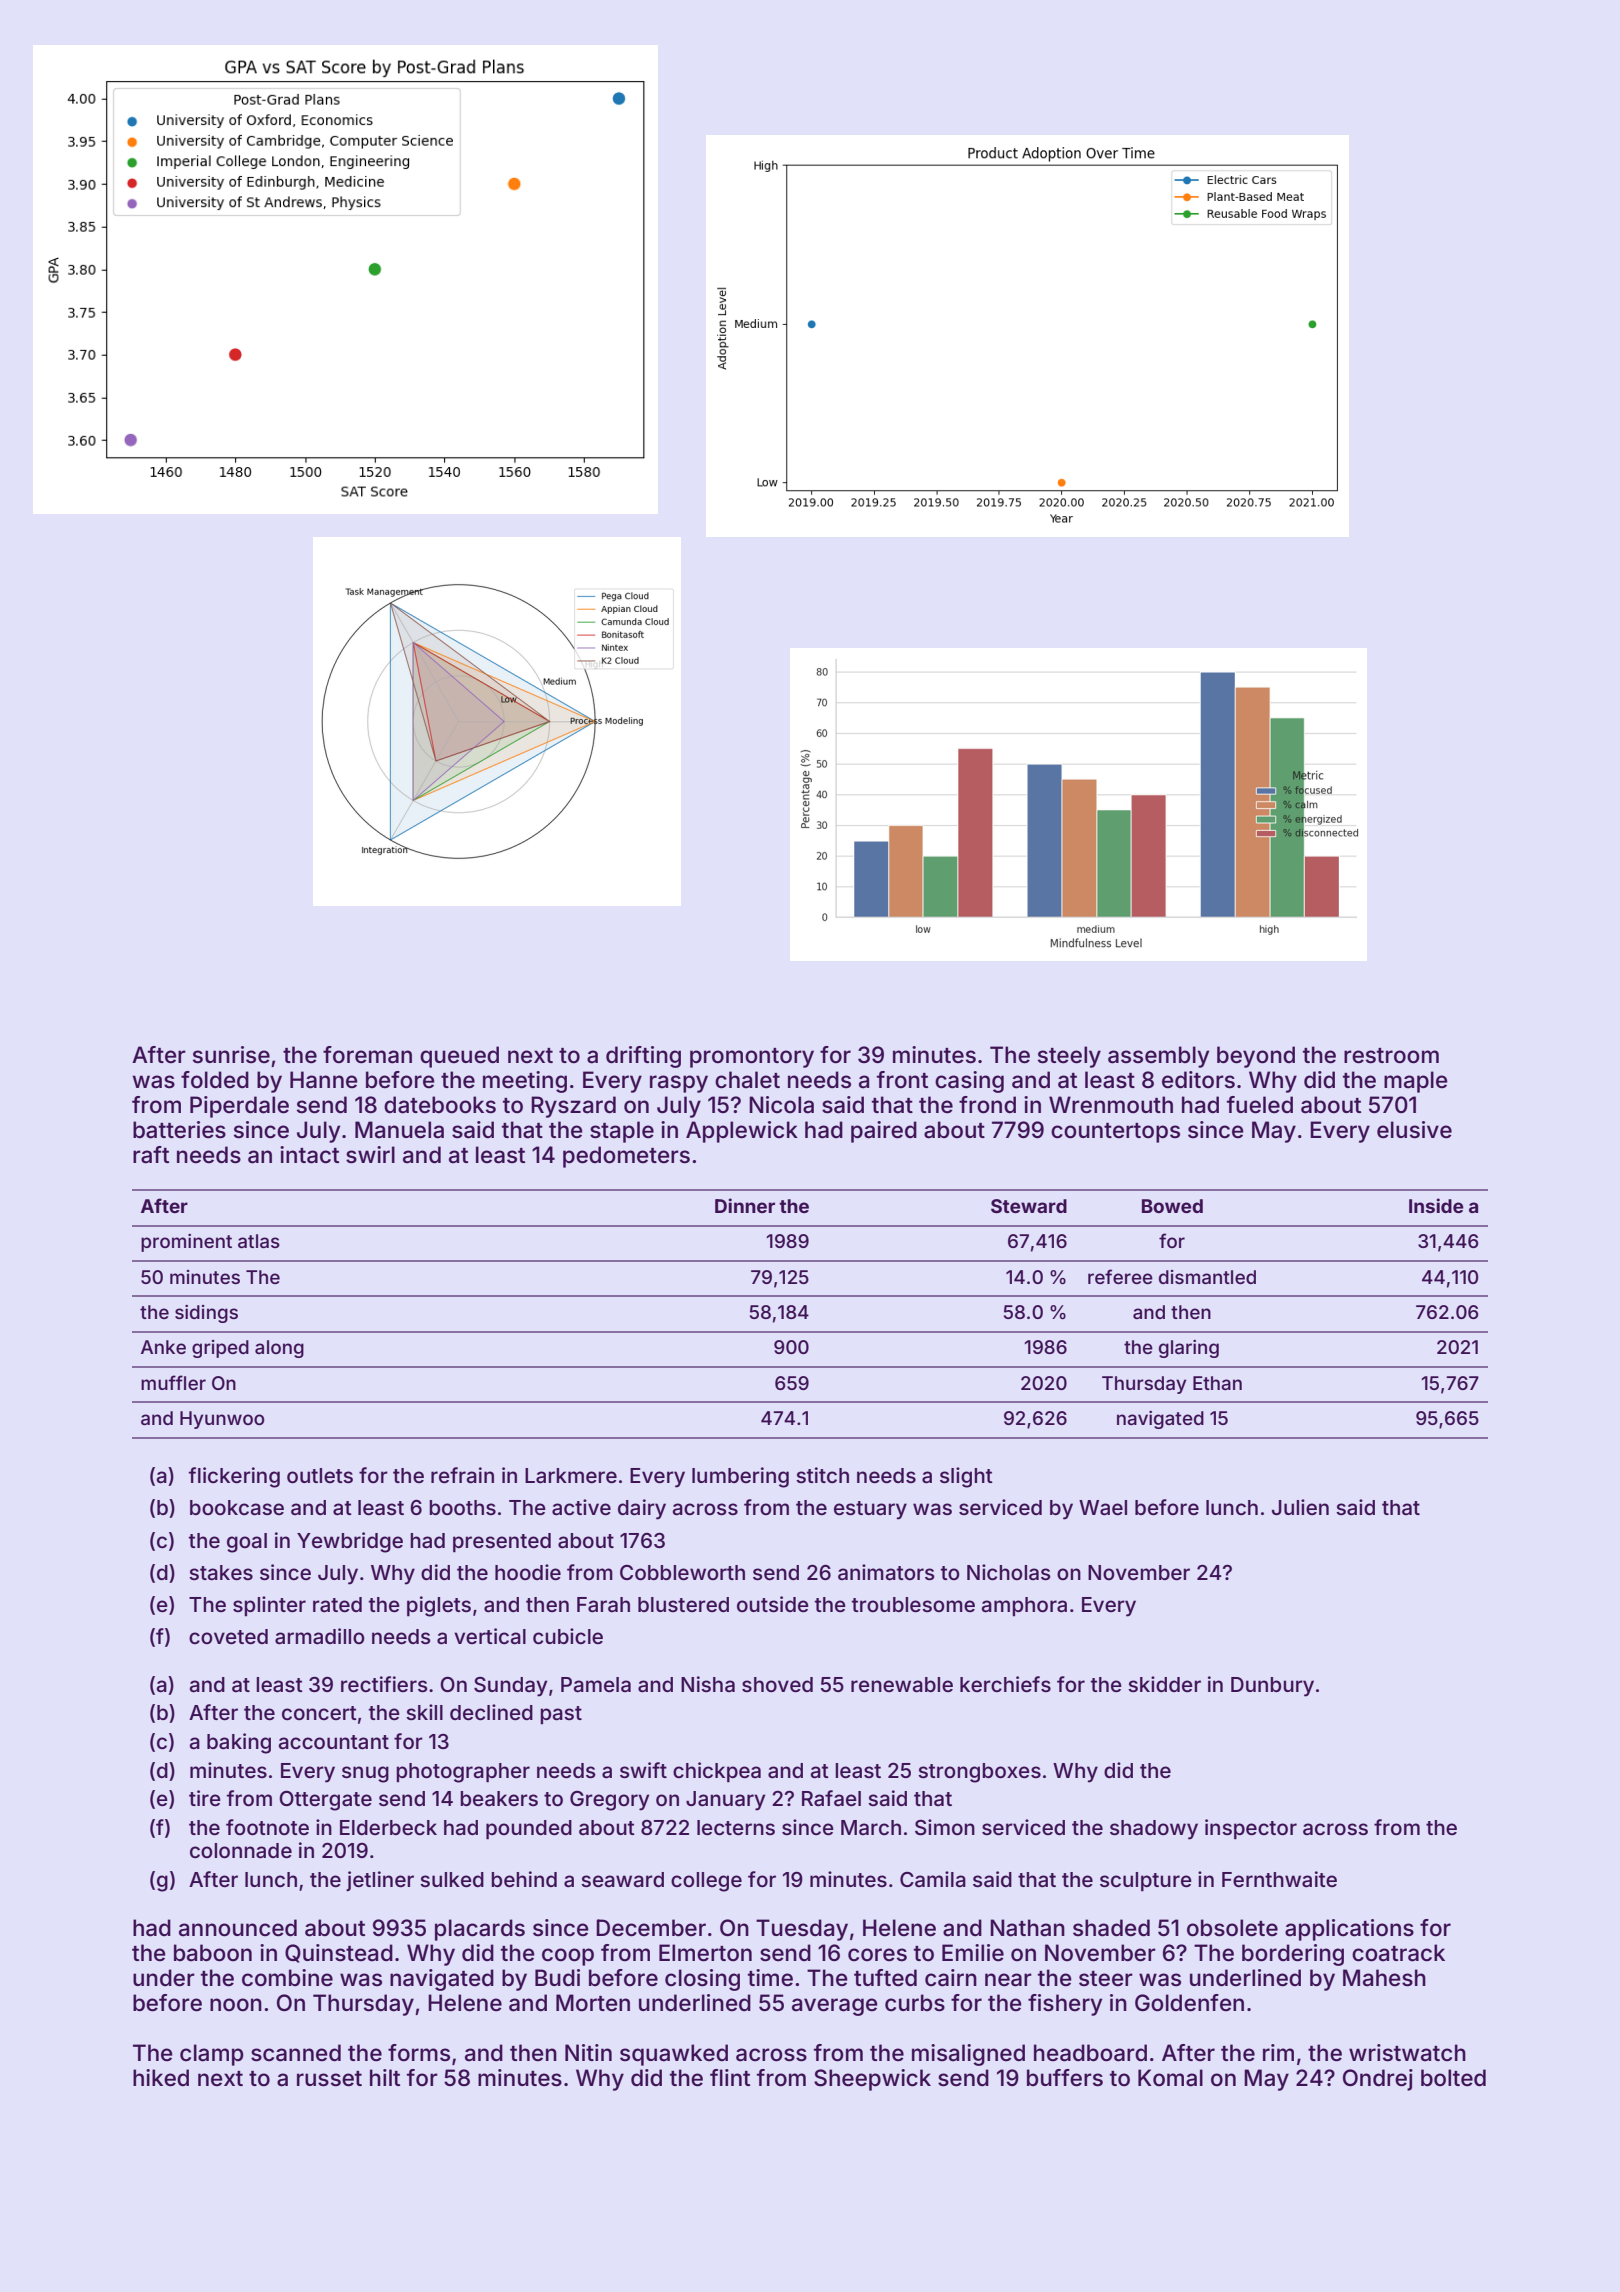 This image has width=1620, height=2292. I want to click on restroom, so click(1391, 1056).
